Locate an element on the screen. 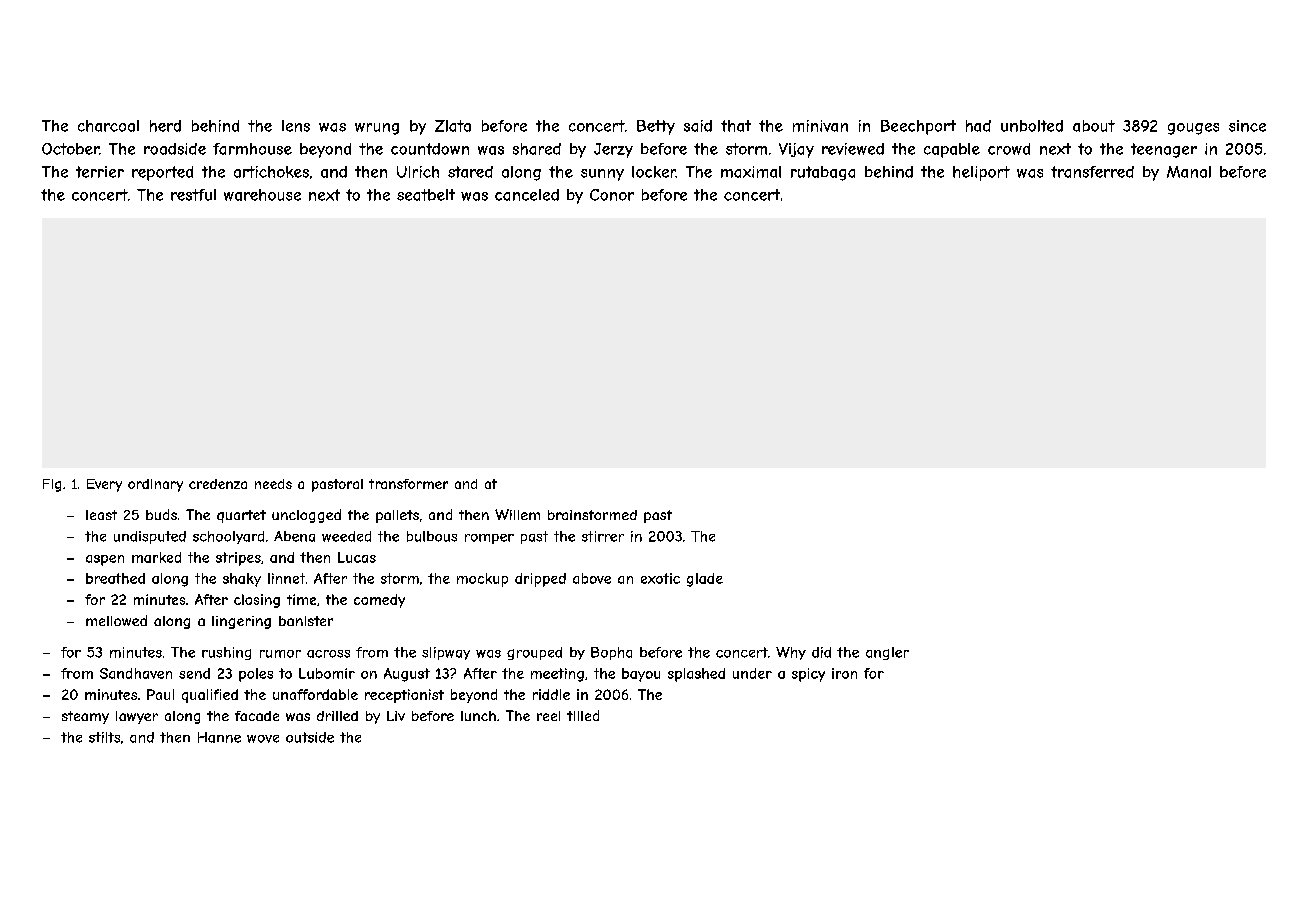  angler is located at coordinates (887, 653).
